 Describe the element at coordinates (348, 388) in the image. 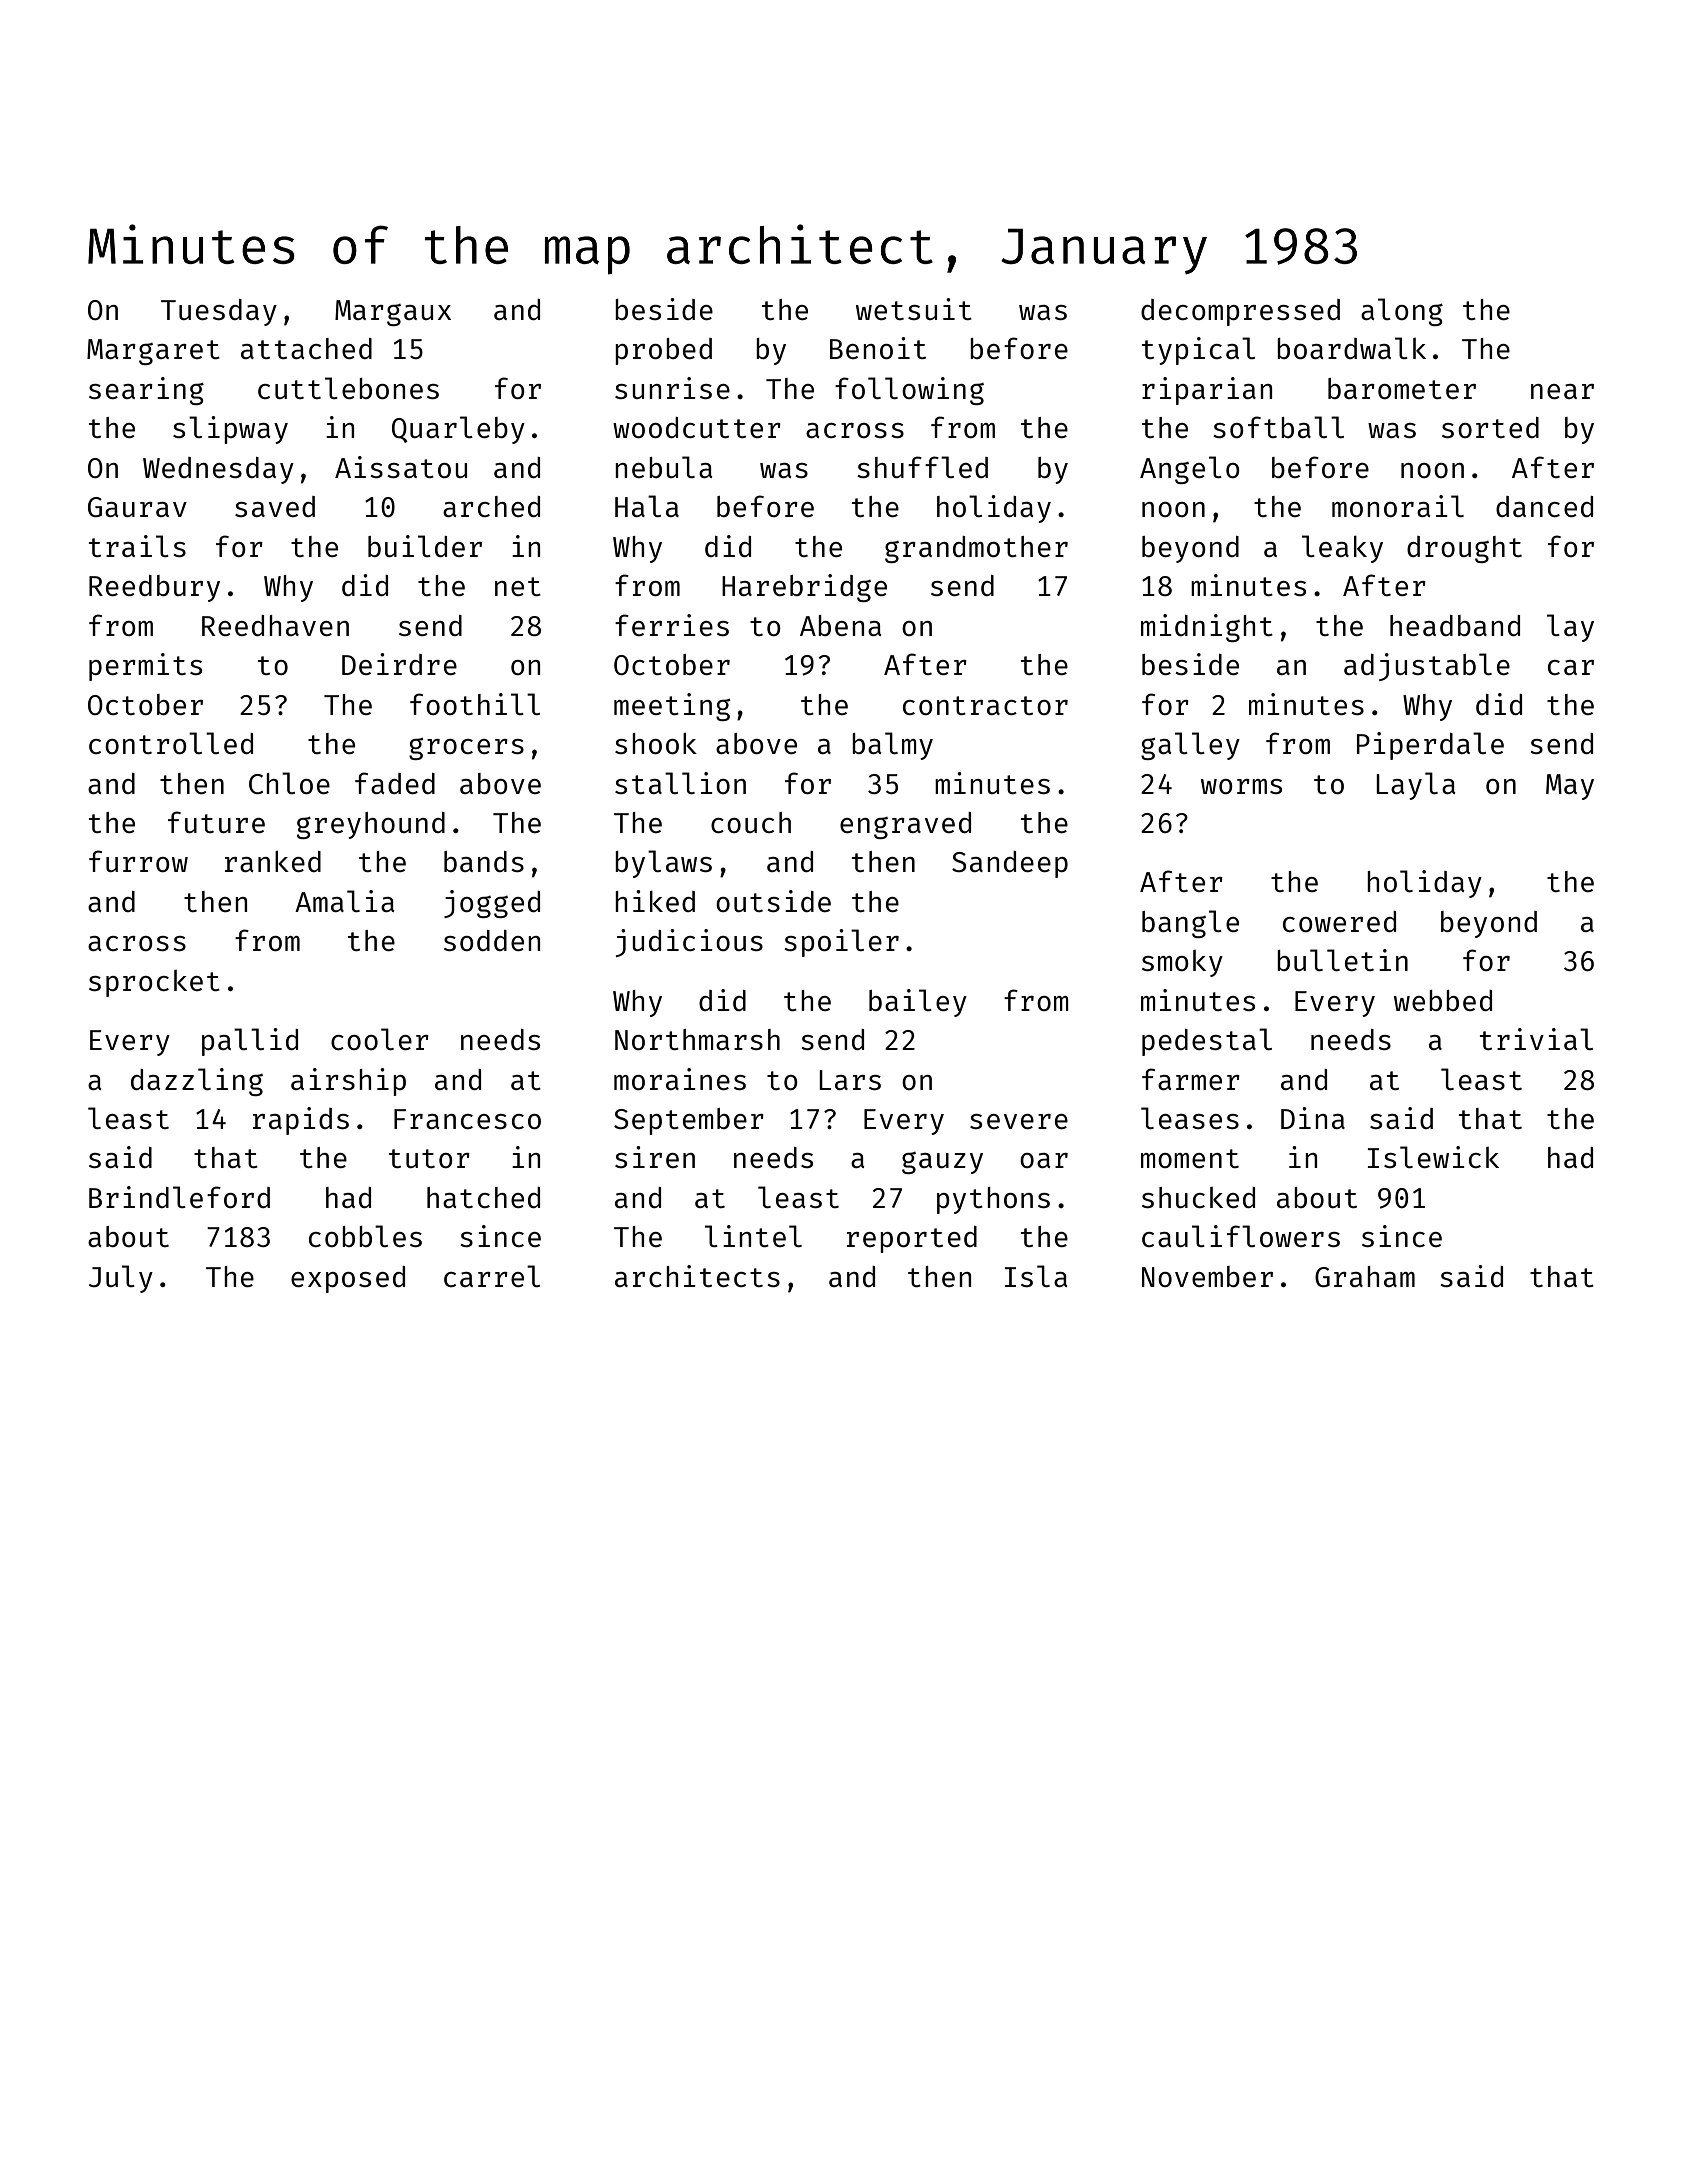

I see `cuttlebones` at that location.
